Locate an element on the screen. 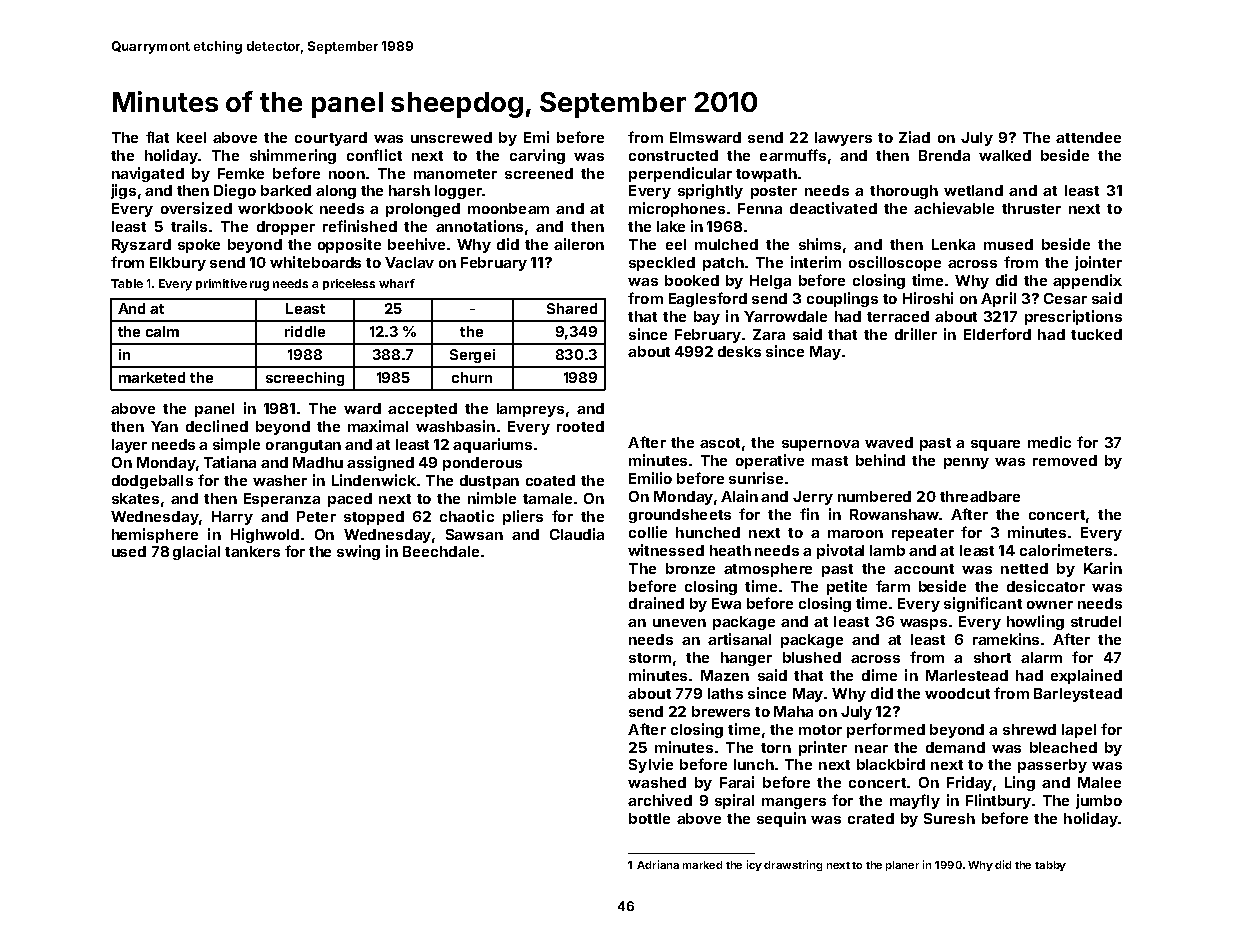 Image resolution: width=1233 pixels, height=952 pixels. tamale is located at coordinates (547, 498).
